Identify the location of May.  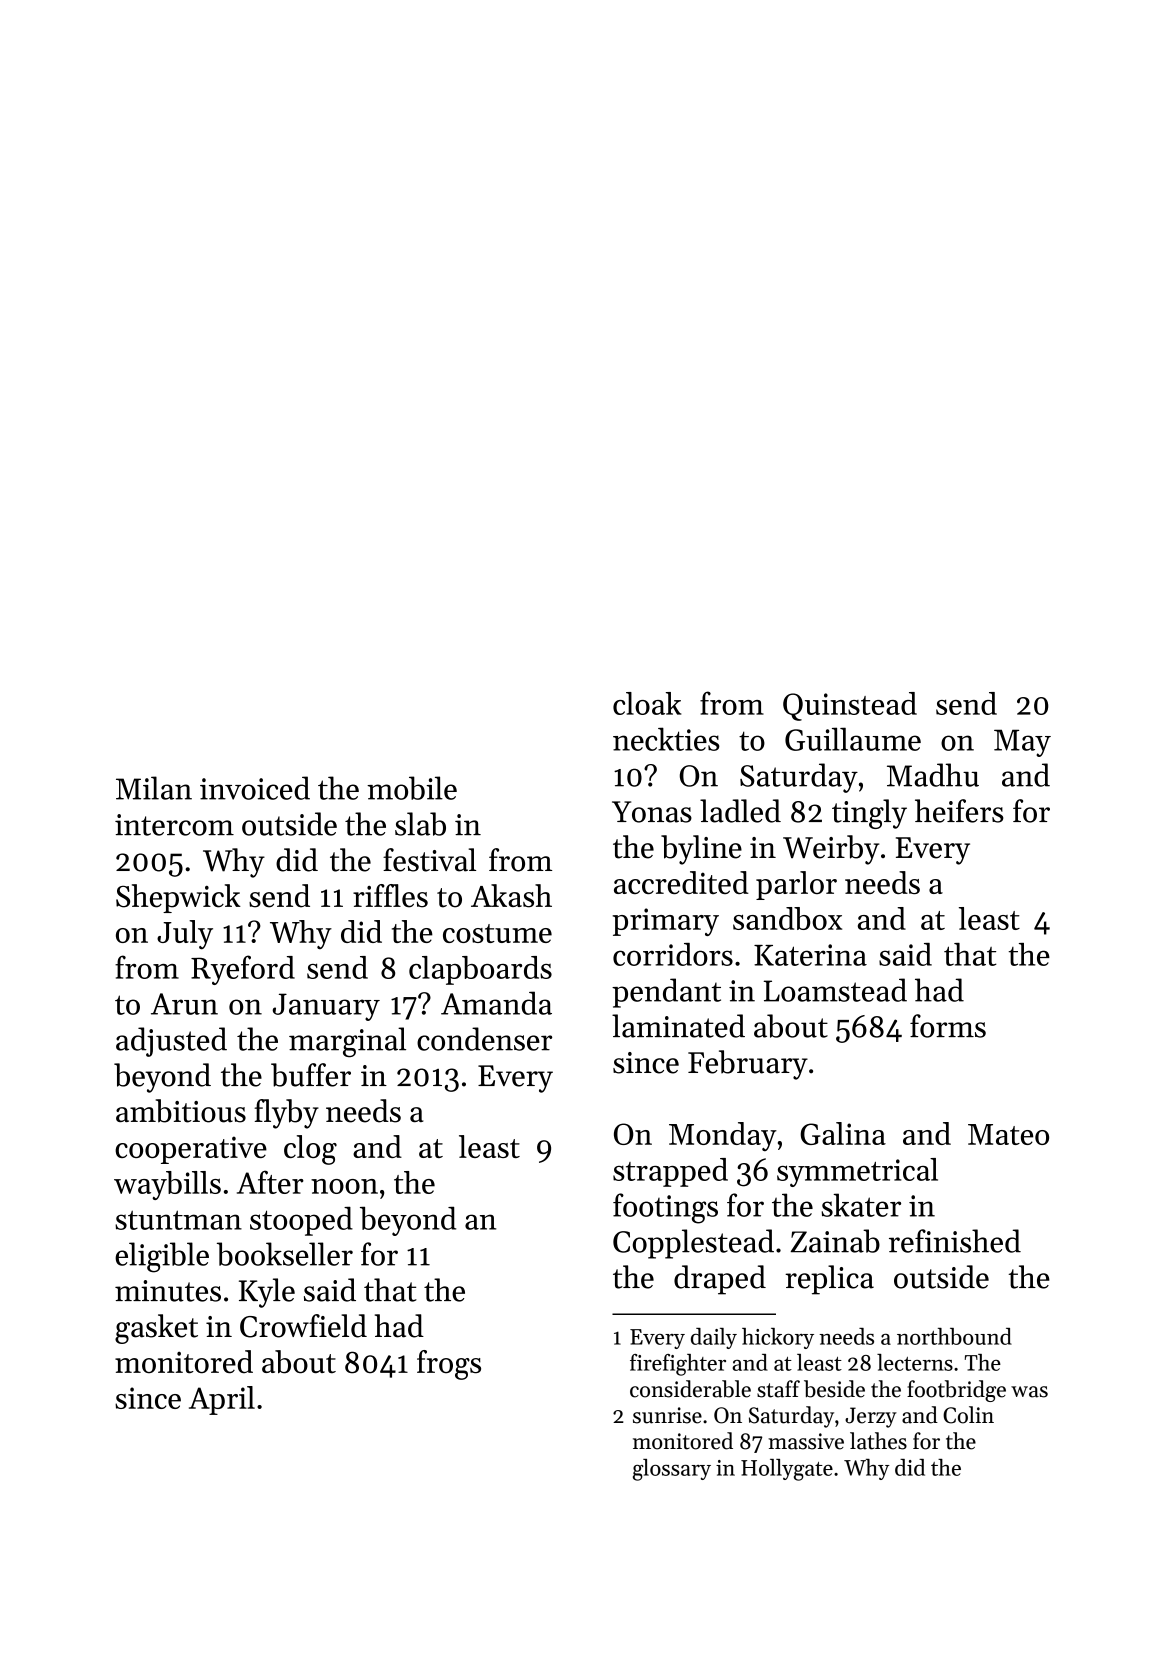
(1022, 743).
